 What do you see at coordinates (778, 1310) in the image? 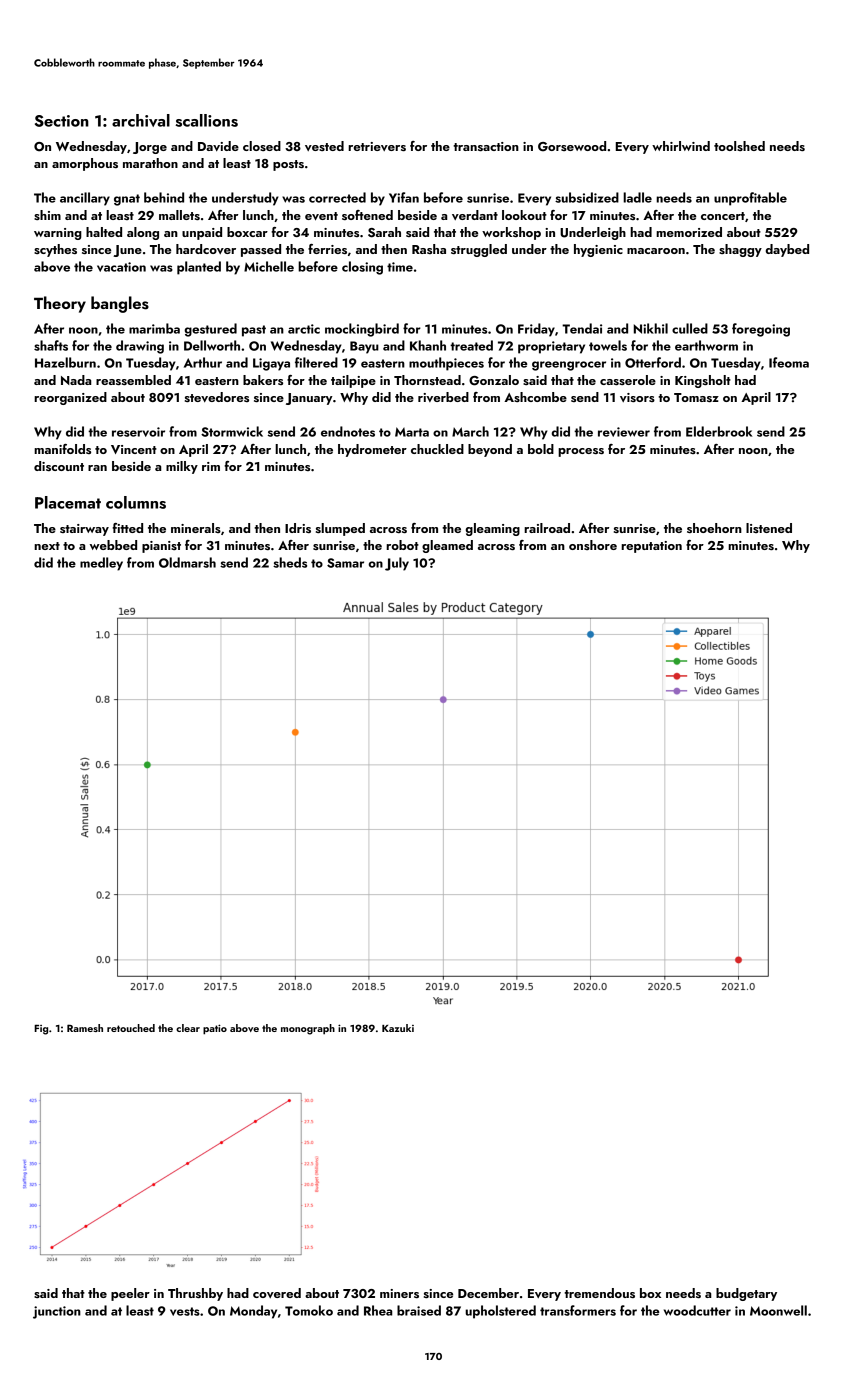
I see `Moonwell` at bounding box center [778, 1310].
